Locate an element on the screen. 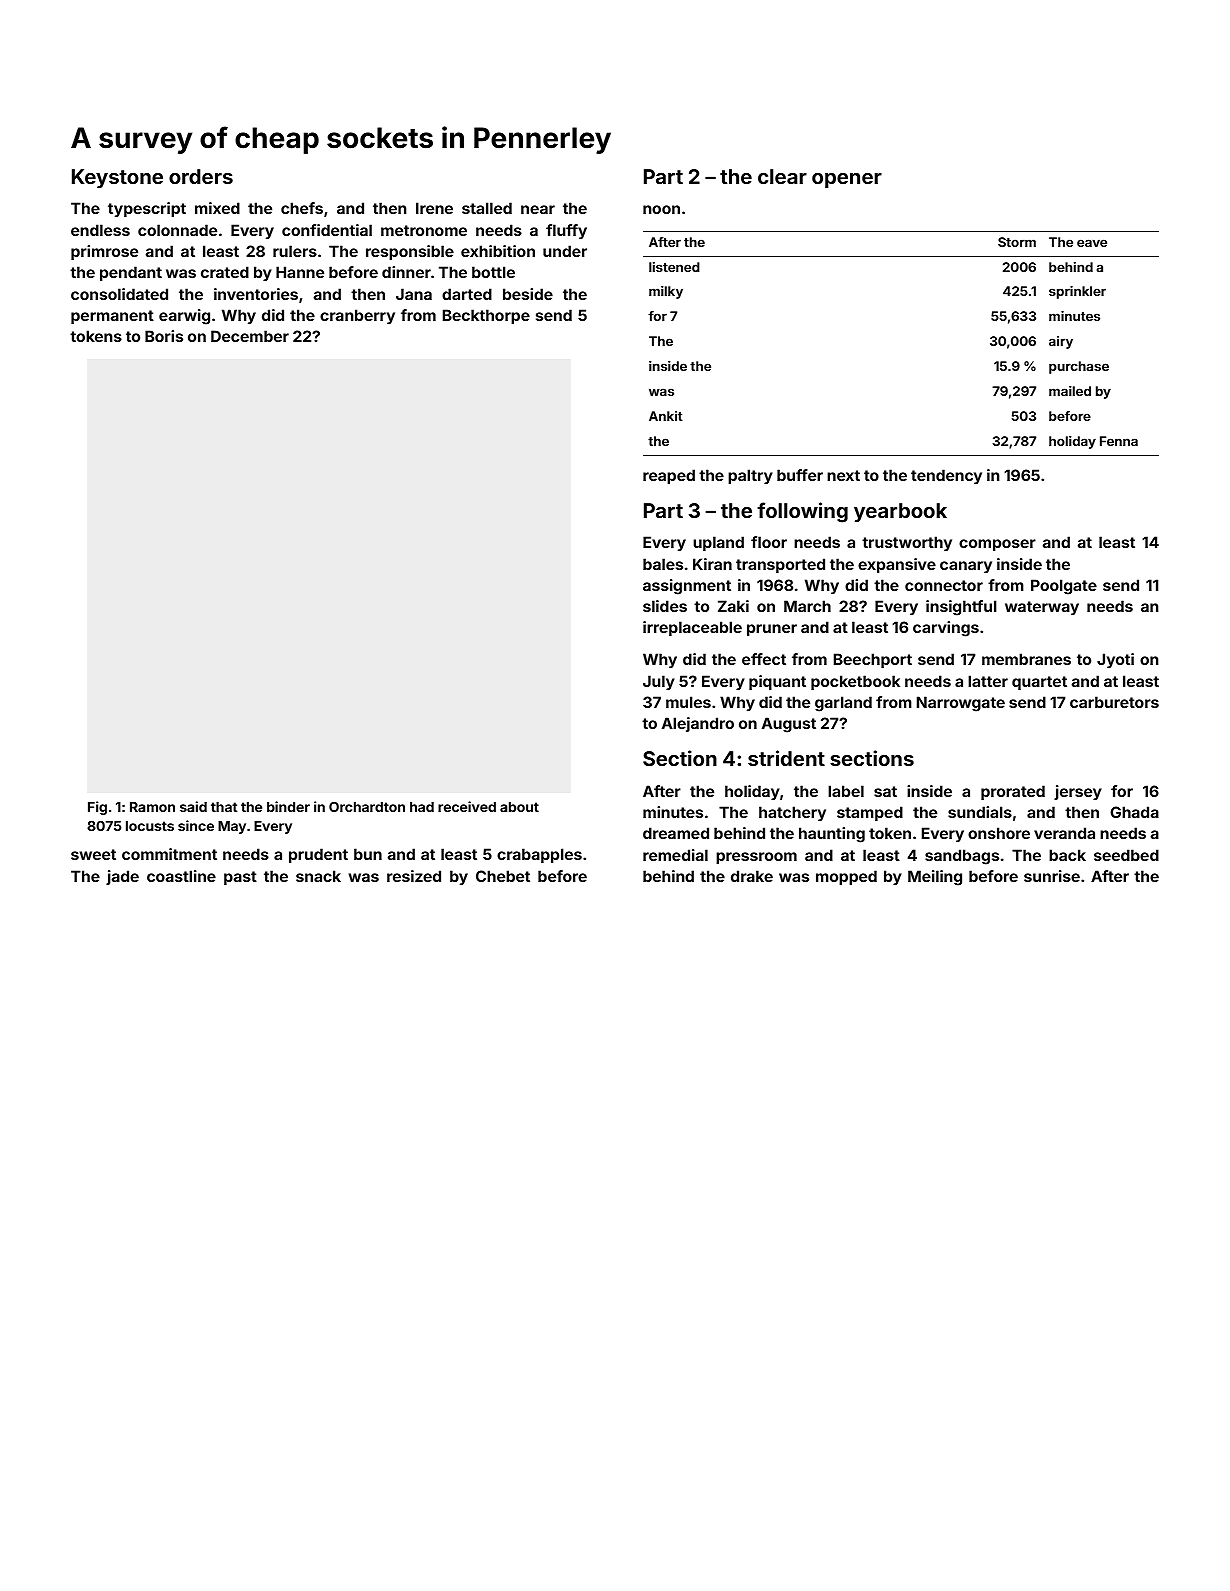  Jyoti is located at coordinates (1115, 660).
